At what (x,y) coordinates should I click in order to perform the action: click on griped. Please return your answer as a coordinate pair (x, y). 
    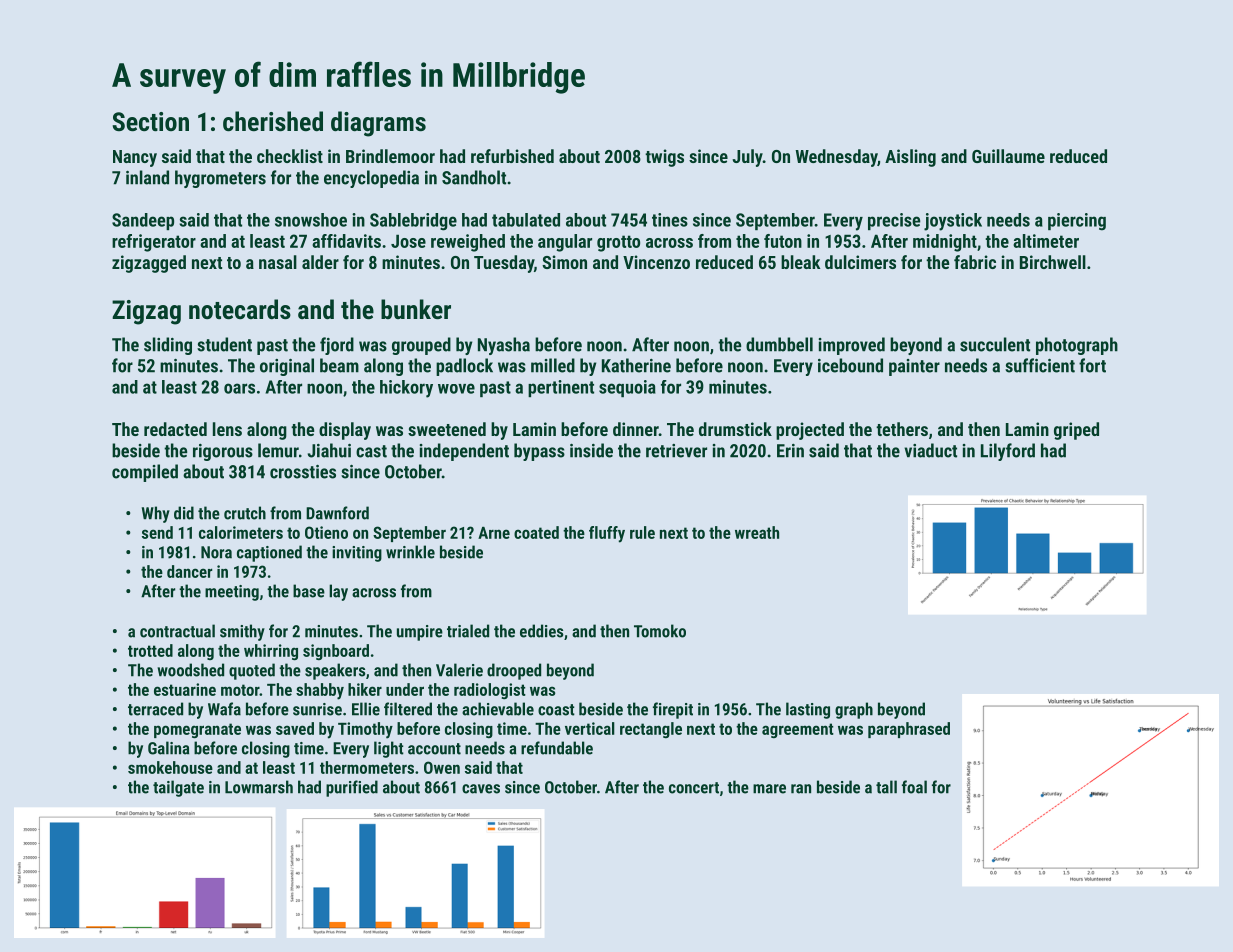
    Looking at the image, I should click on (1076, 431).
